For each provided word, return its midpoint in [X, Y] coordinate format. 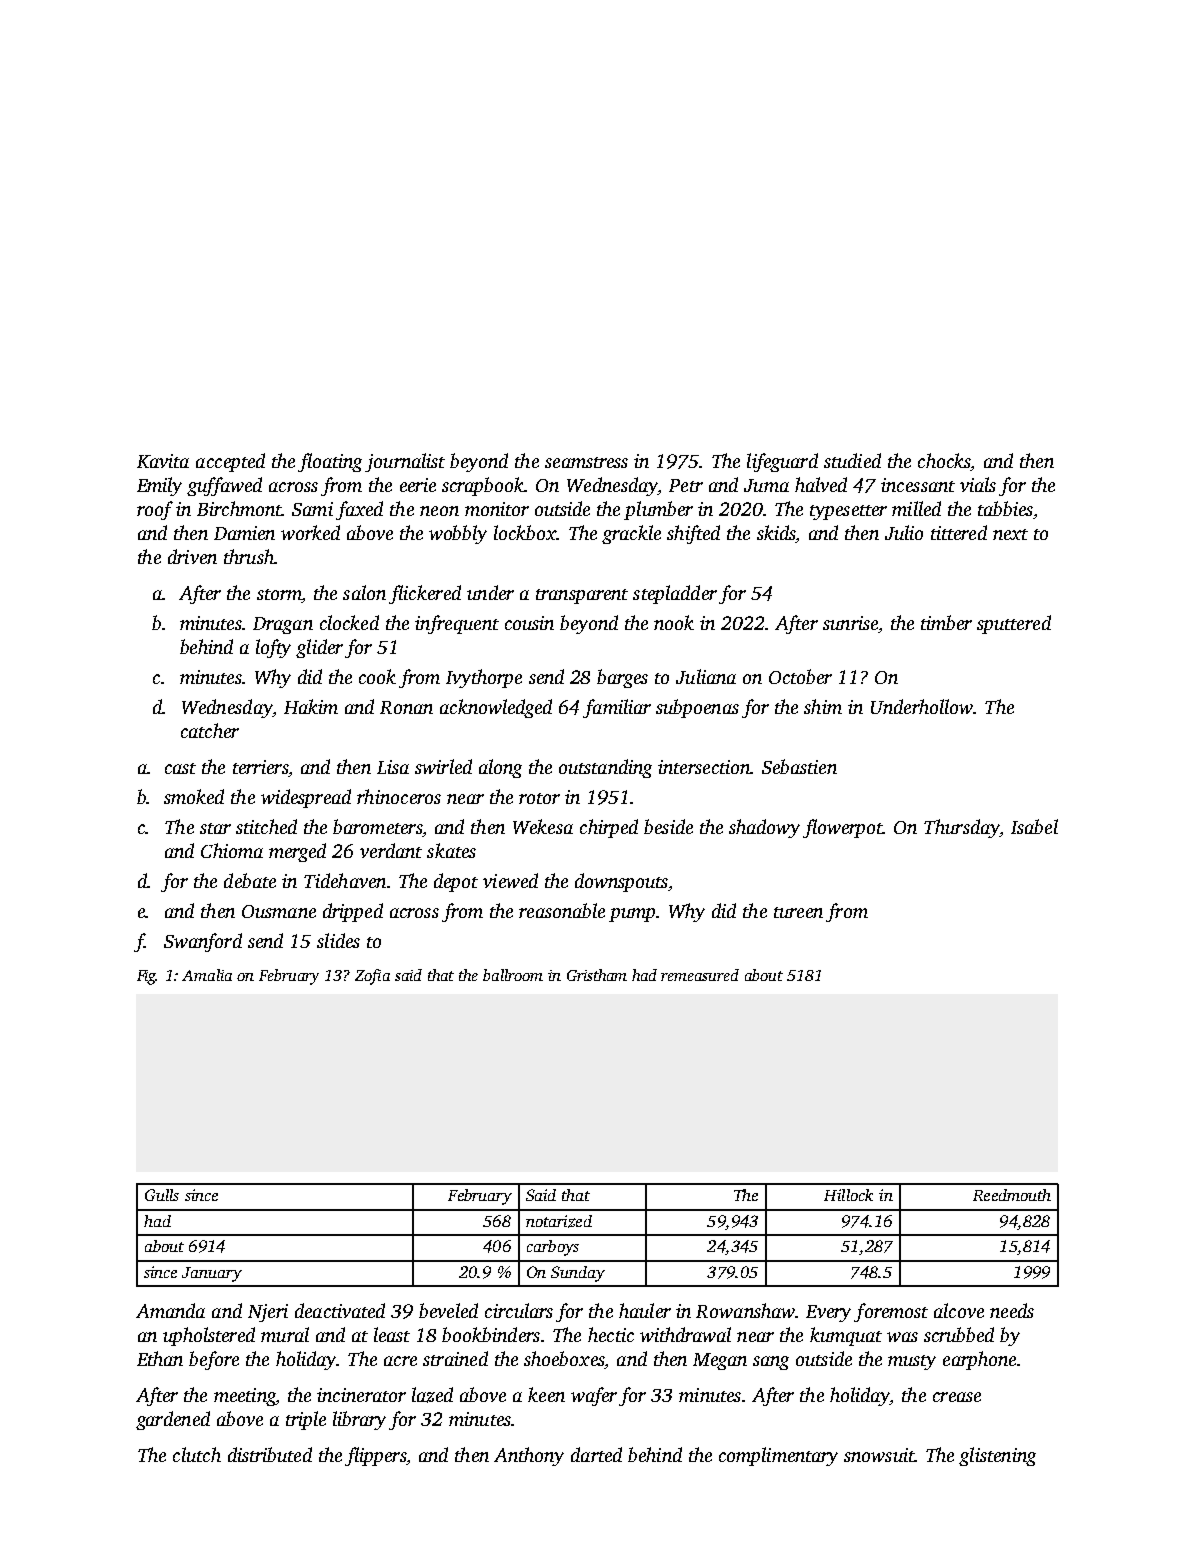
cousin [529, 623]
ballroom [513, 975]
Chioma [232, 850]
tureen [798, 912]
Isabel [1034, 826]
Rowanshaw [745, 1310]
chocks [944, 460]
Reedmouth [1012, 1195]
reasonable [562, 910]
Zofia [372, 977]
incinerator [361, 1395]
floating [330, 462]
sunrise [850, 623]
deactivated [340, 1310]
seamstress [586, 462]
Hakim [311, 706]
